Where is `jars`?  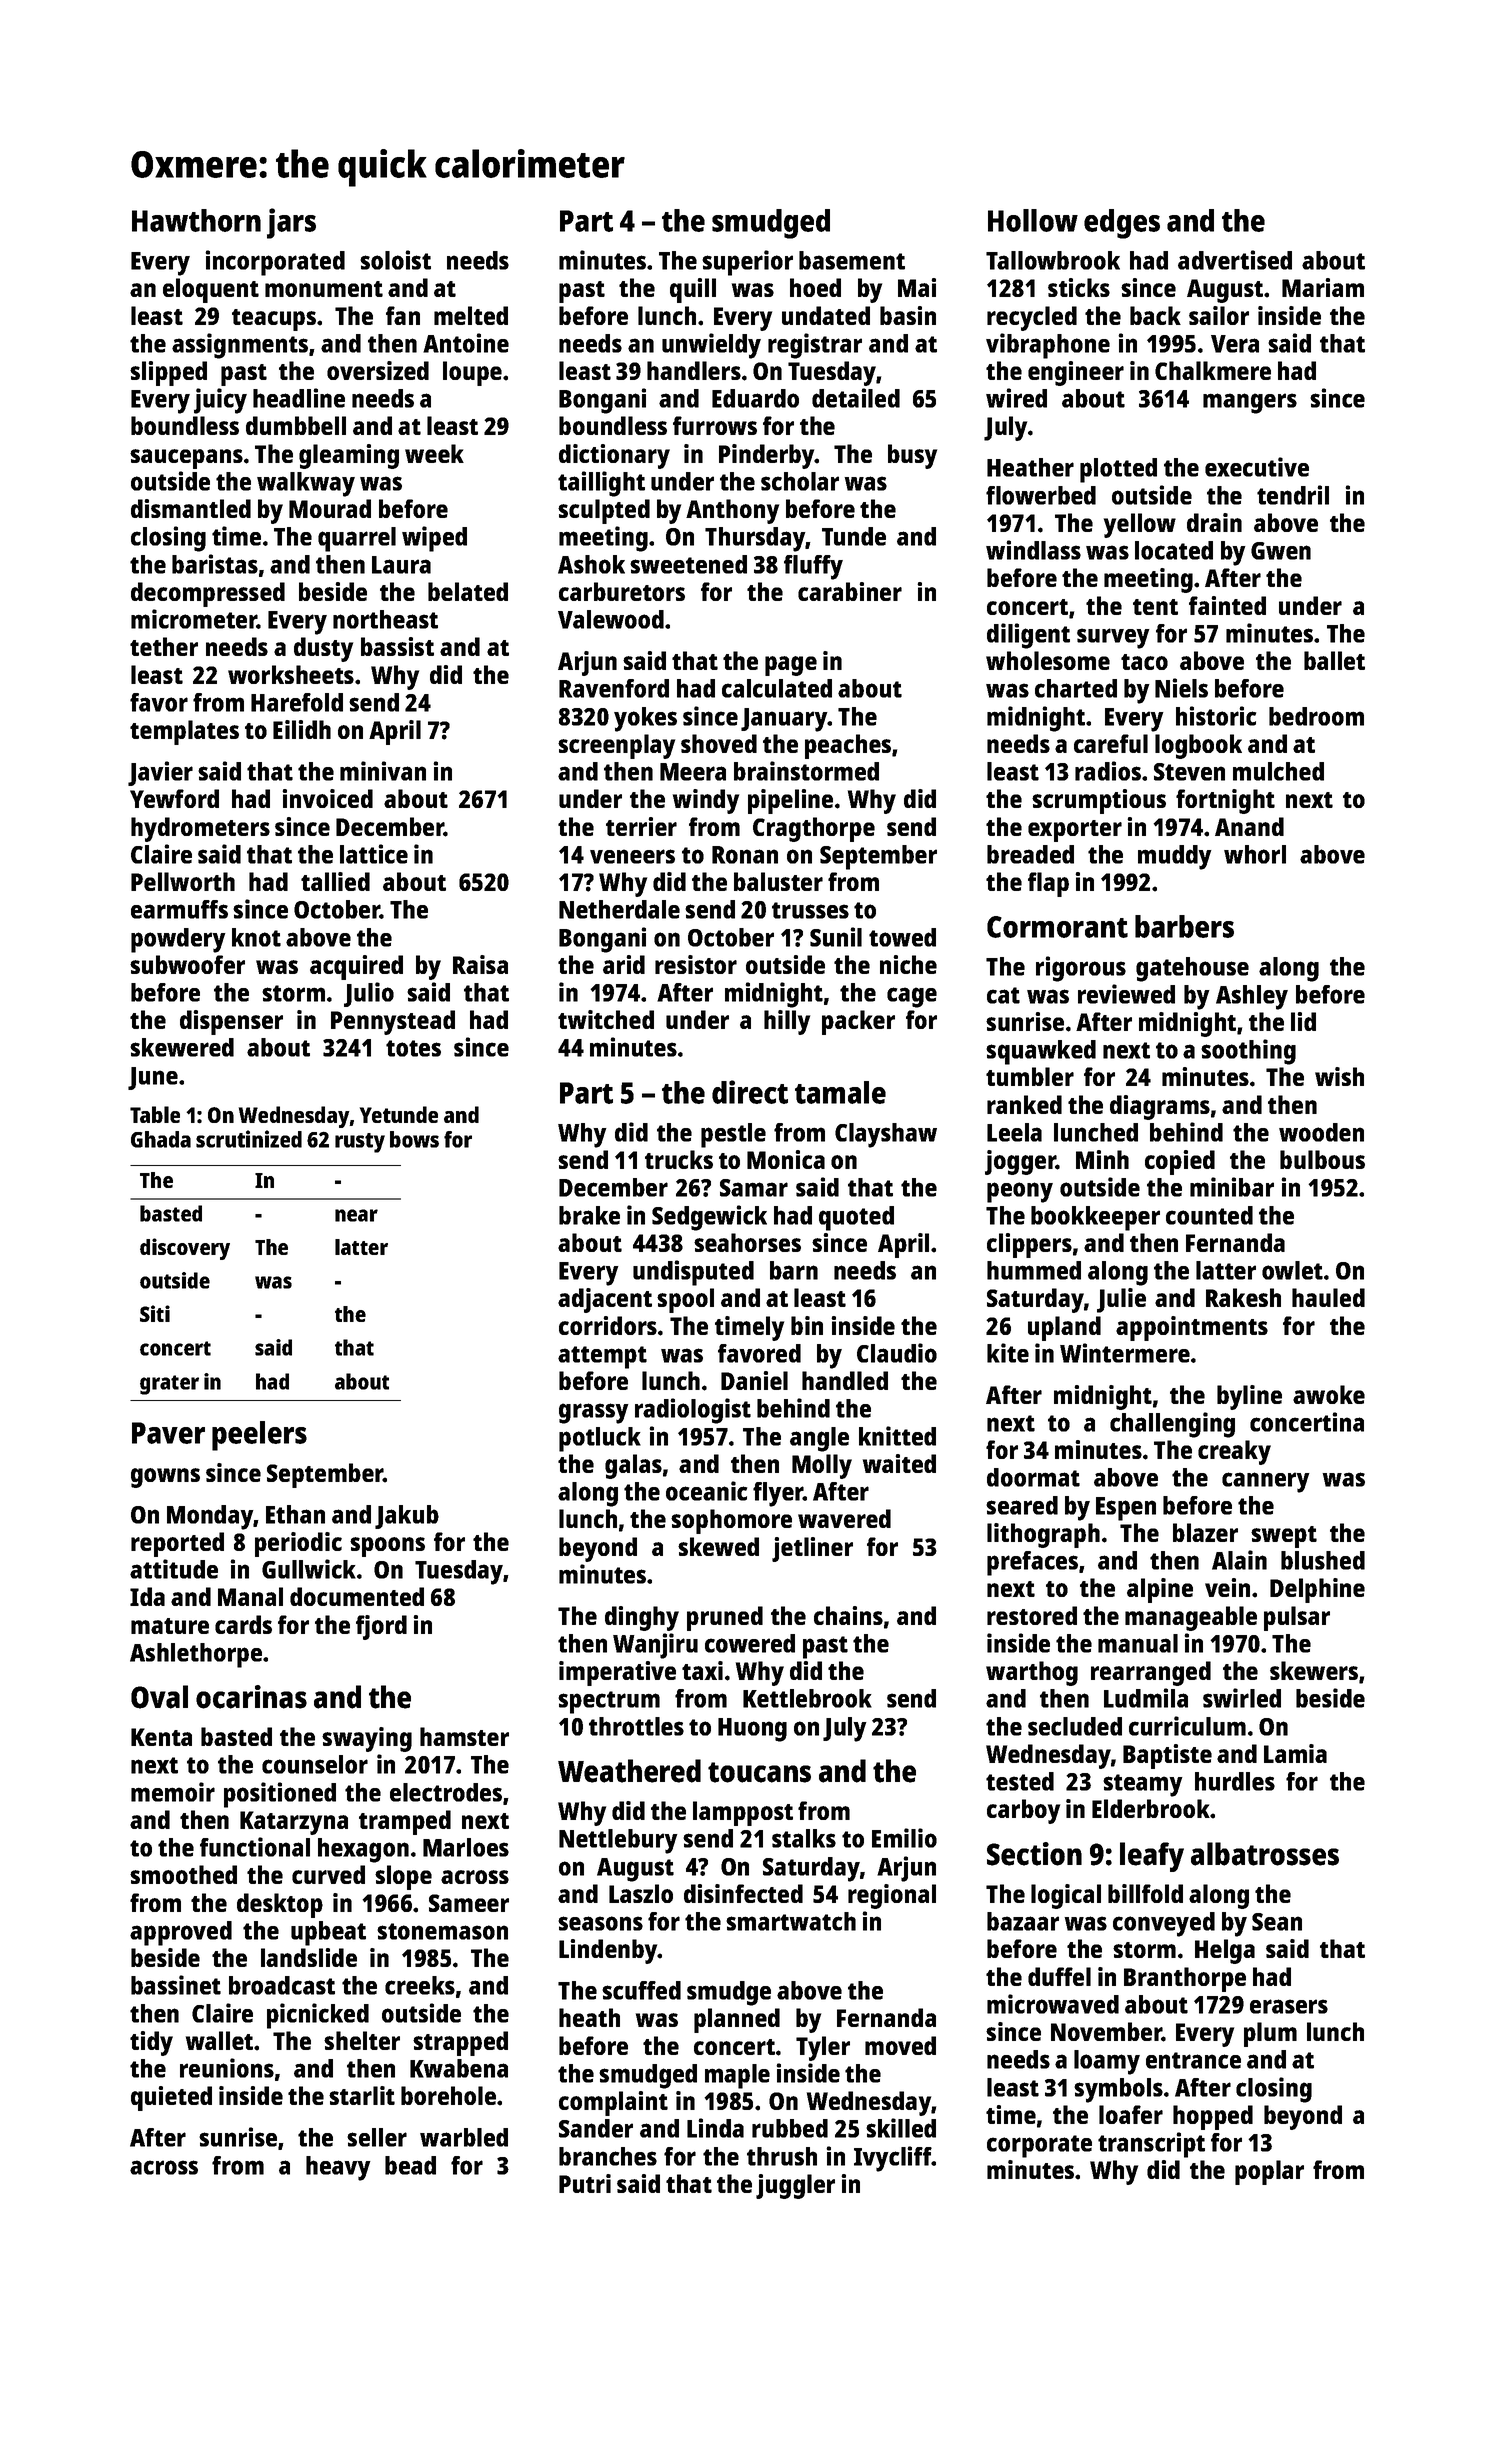
jars is located at coordinates (291, 223).
